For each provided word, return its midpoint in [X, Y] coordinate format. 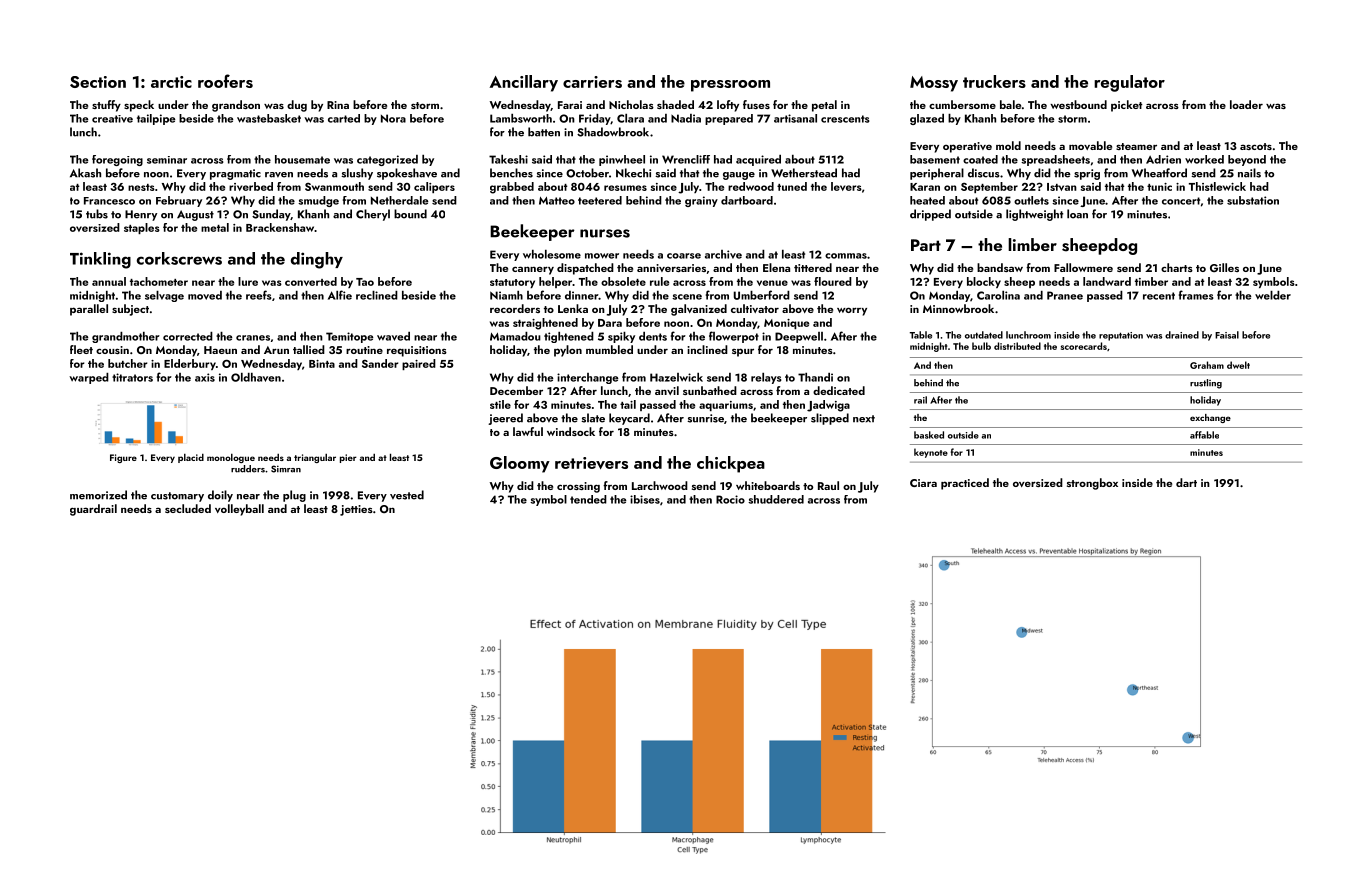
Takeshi [508, 159]
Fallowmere [1083, 267]
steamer [1136, 146]
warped [89, 378]
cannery [533, 270]
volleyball [239, 510]
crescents [845, 119]
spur [743, 352]
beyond [1247, 160]
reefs [259, 295]
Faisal [1227, 335]
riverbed [251, 186]
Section [98, 82]
